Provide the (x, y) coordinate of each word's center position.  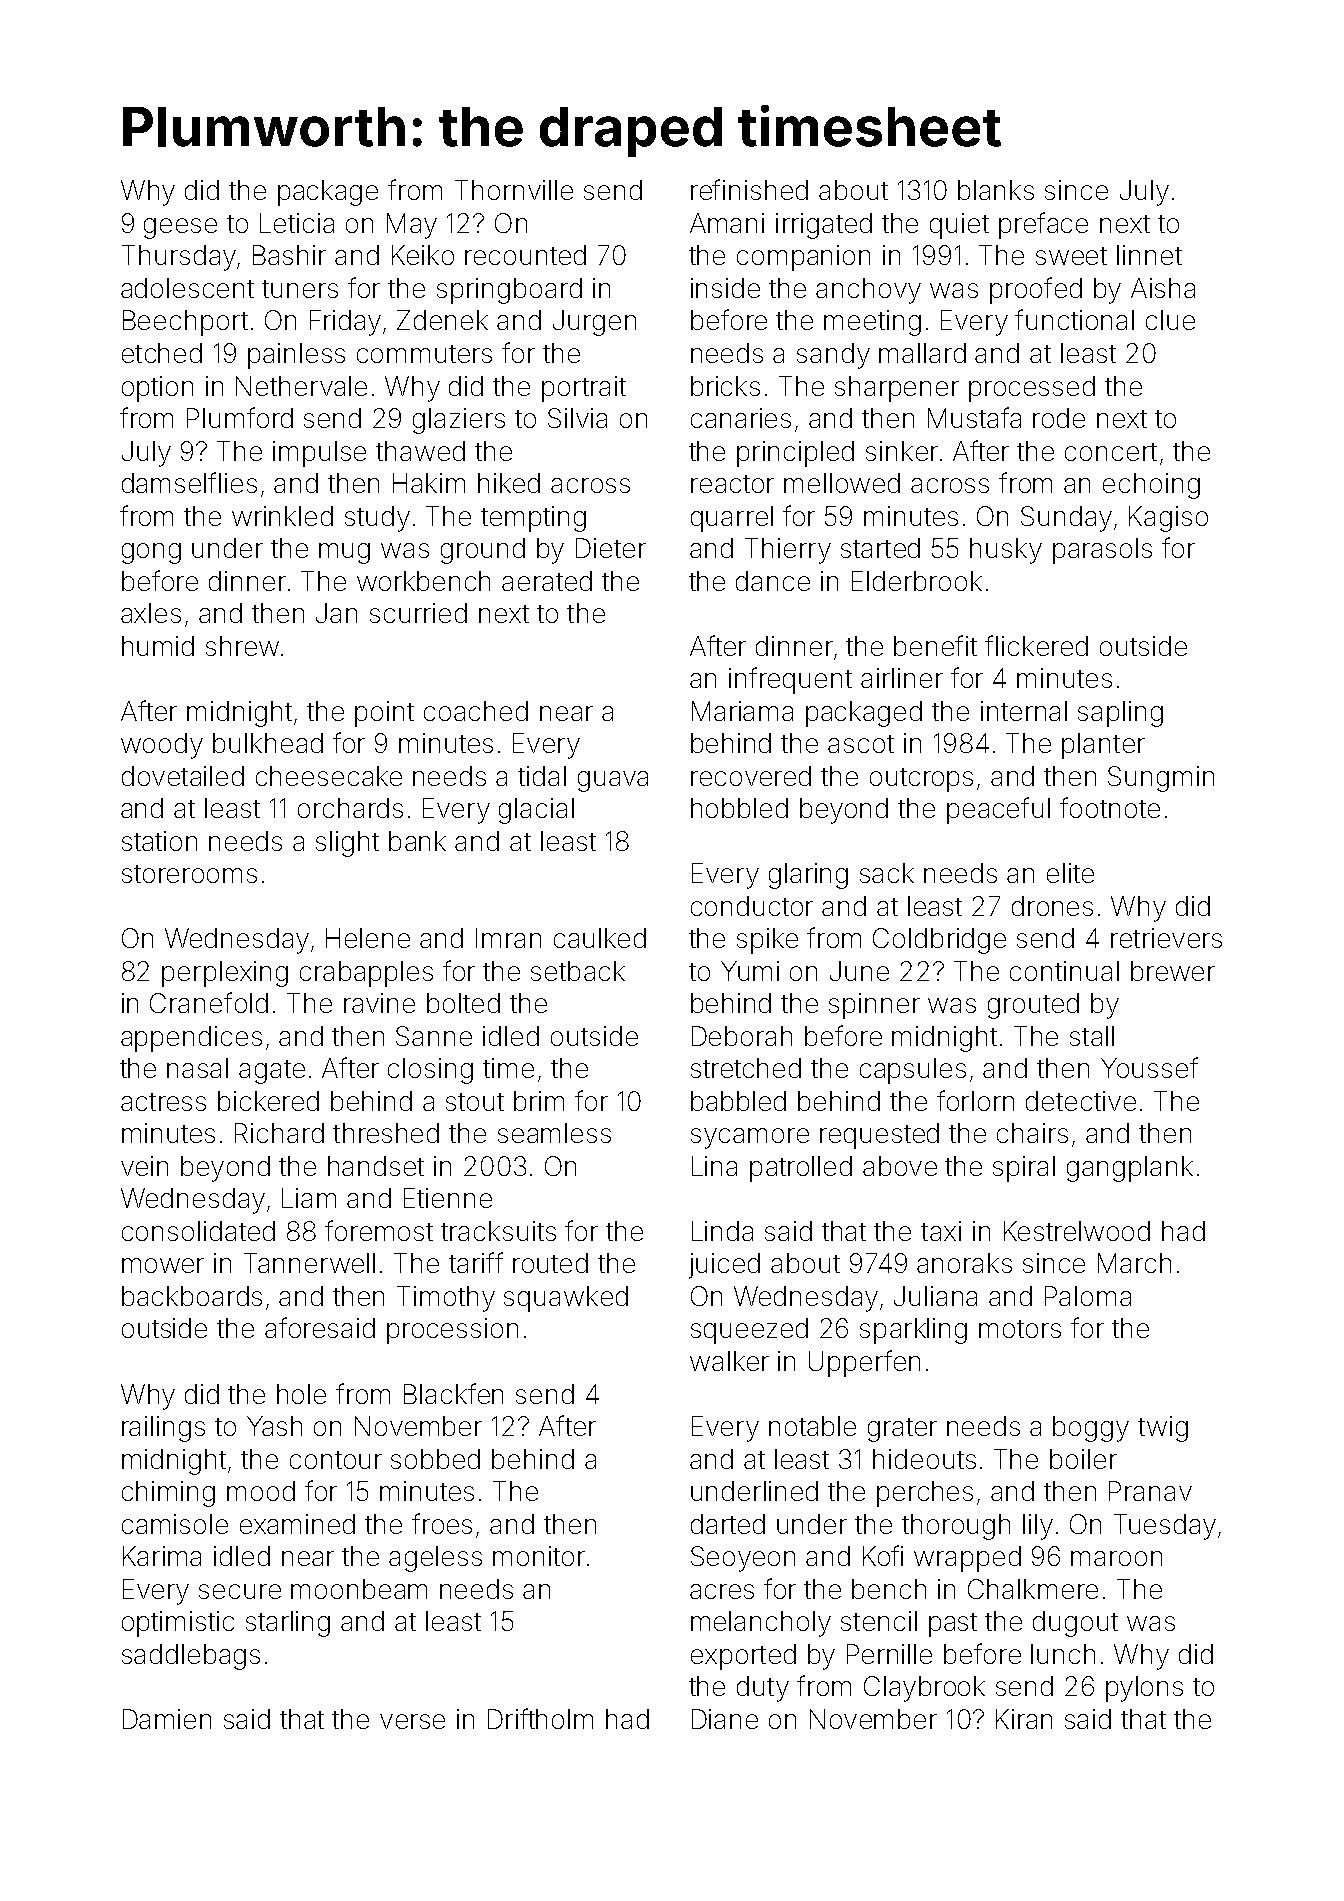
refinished (749, 189)
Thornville (514, 190)
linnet (1149, 255)
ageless (435, 1559)
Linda (722, 1231)
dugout (1075, 1624)
